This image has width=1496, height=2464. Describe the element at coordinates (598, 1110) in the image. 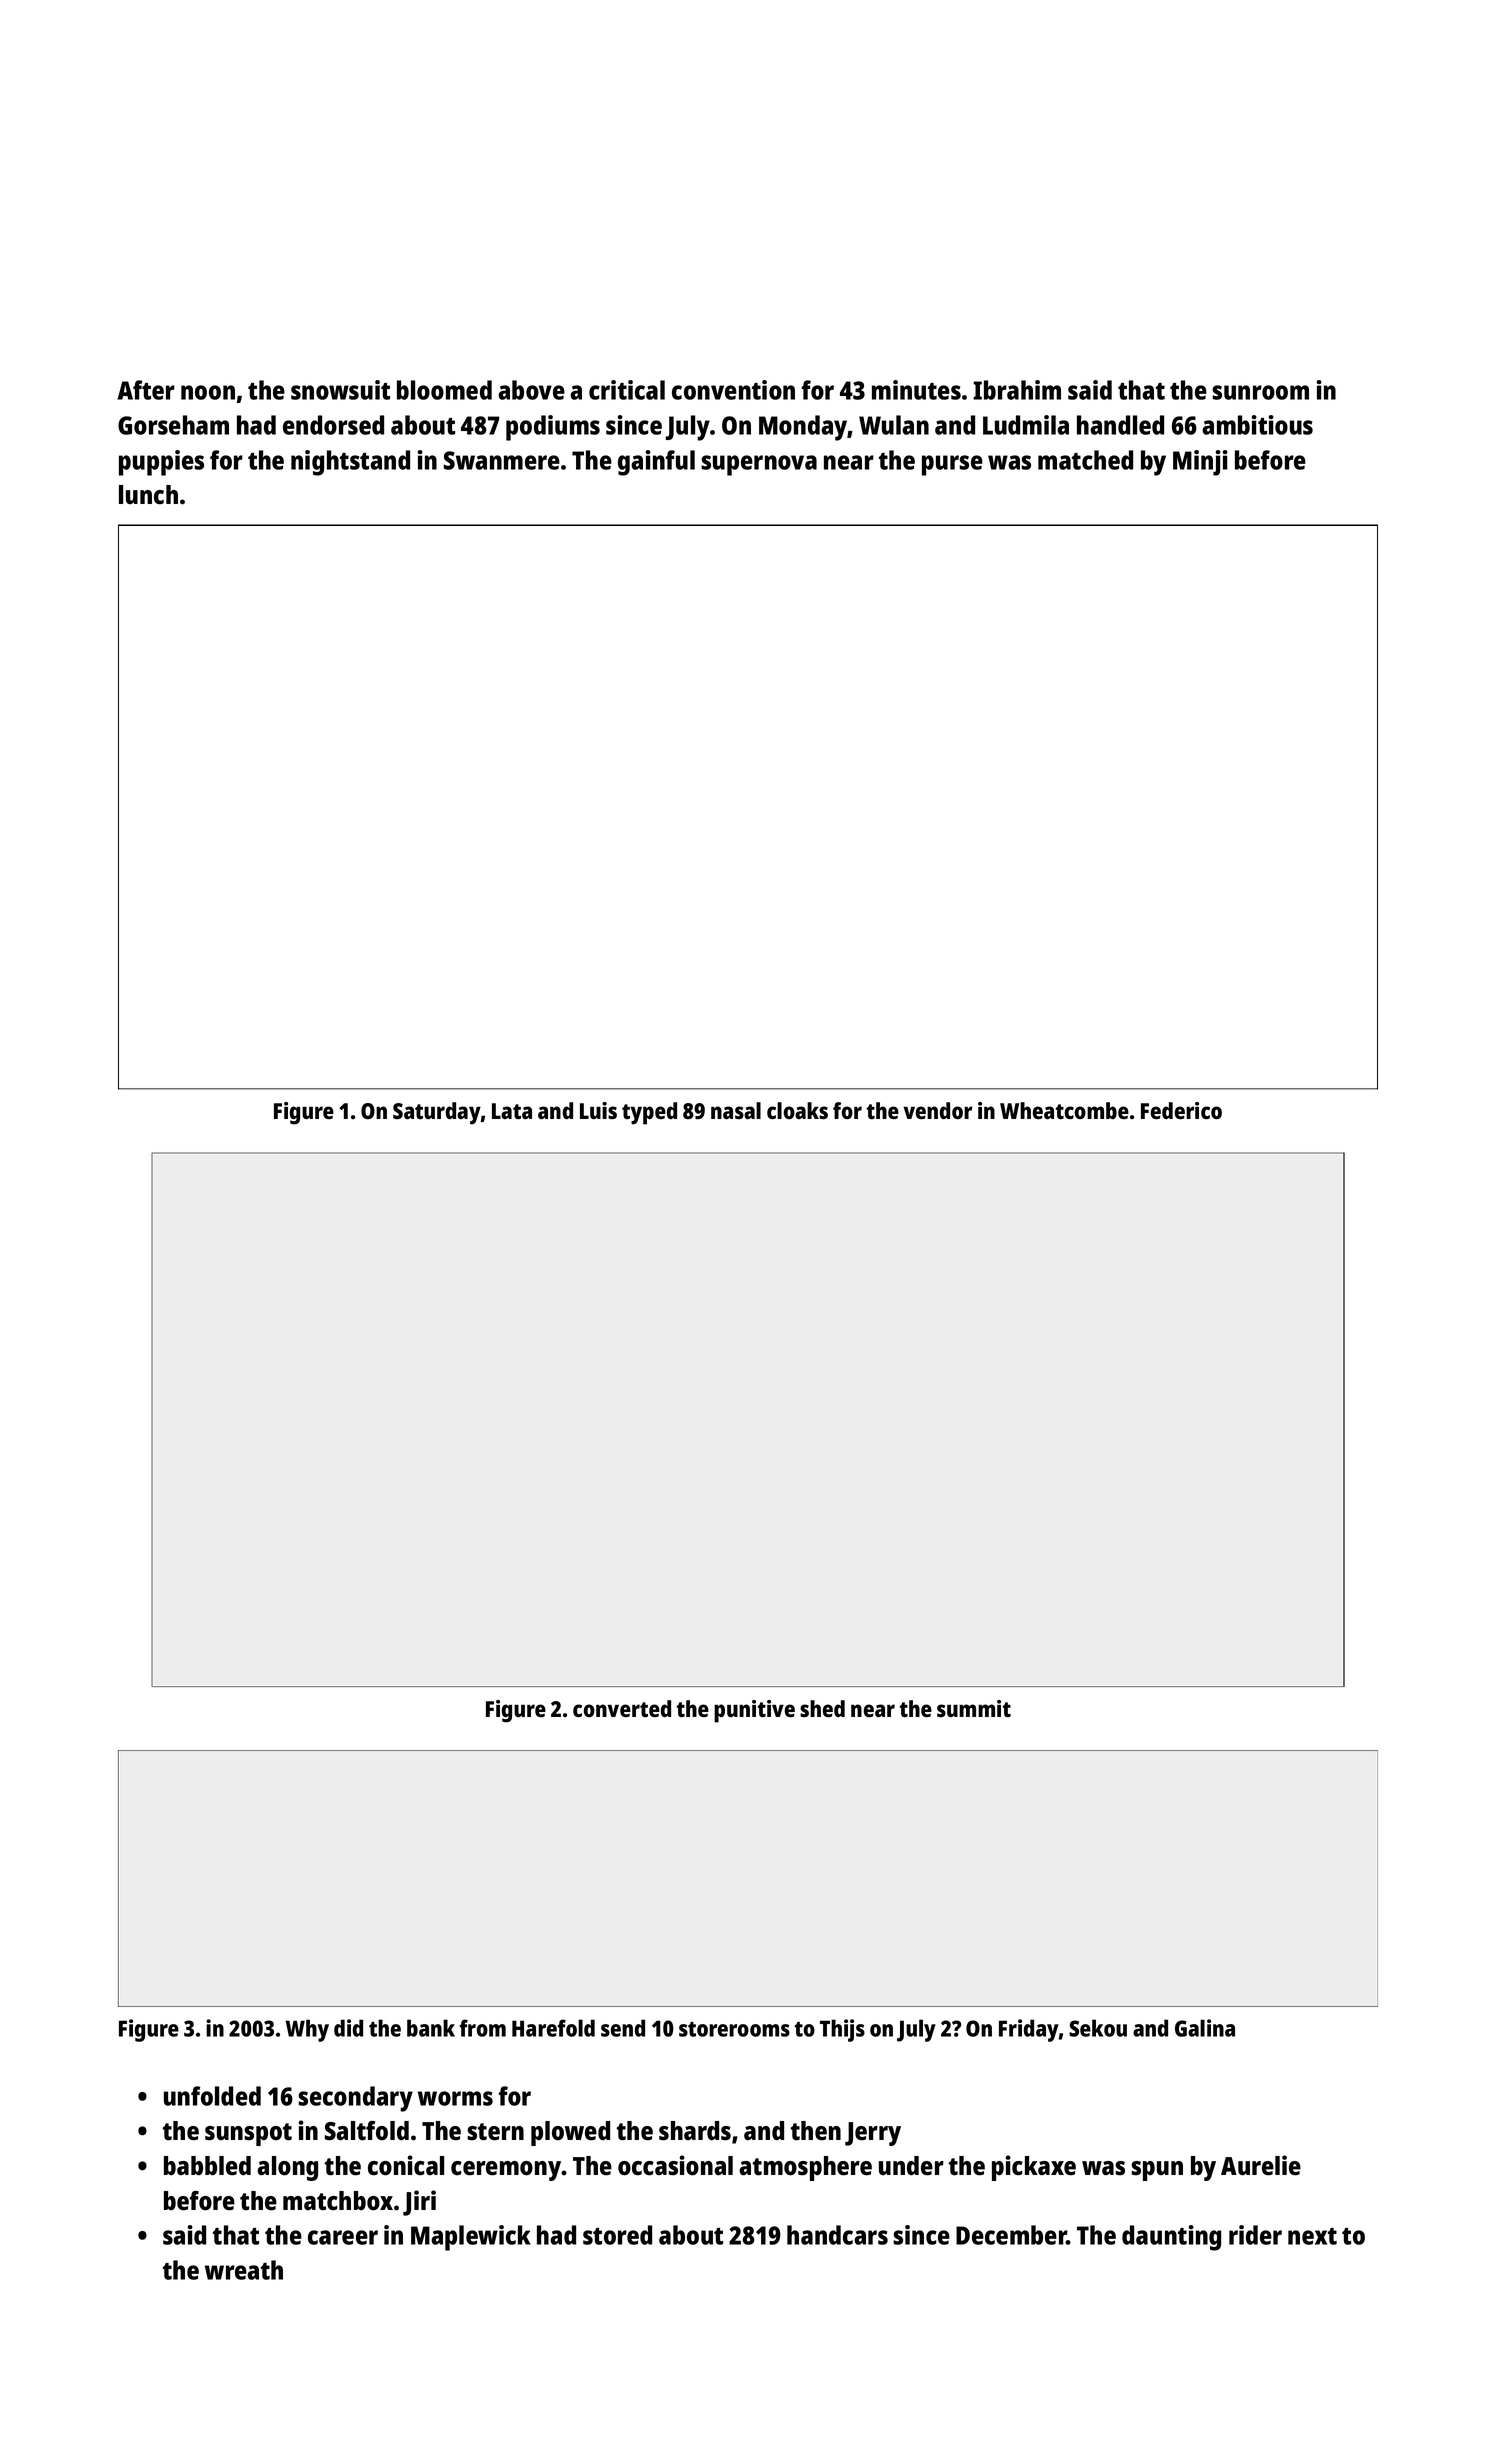

I see `Luis` at that location.
